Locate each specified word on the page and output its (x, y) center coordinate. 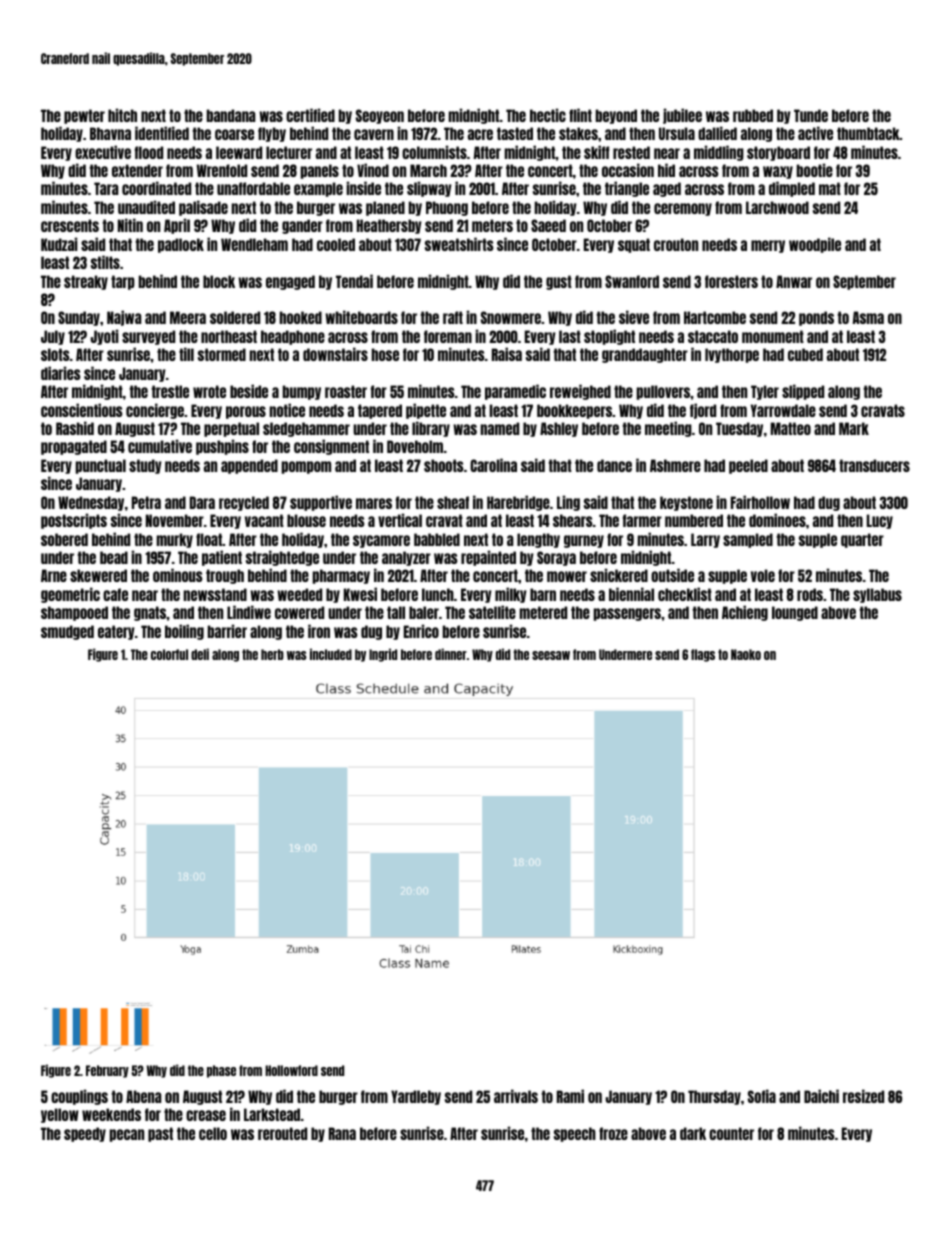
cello (213, 1133)
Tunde (811, 115)
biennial (631, 594)
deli (200, 654)
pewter (84, 116)
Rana (342, 1133)
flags (703, 655)
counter (731, 1133)
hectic (548, 115)
